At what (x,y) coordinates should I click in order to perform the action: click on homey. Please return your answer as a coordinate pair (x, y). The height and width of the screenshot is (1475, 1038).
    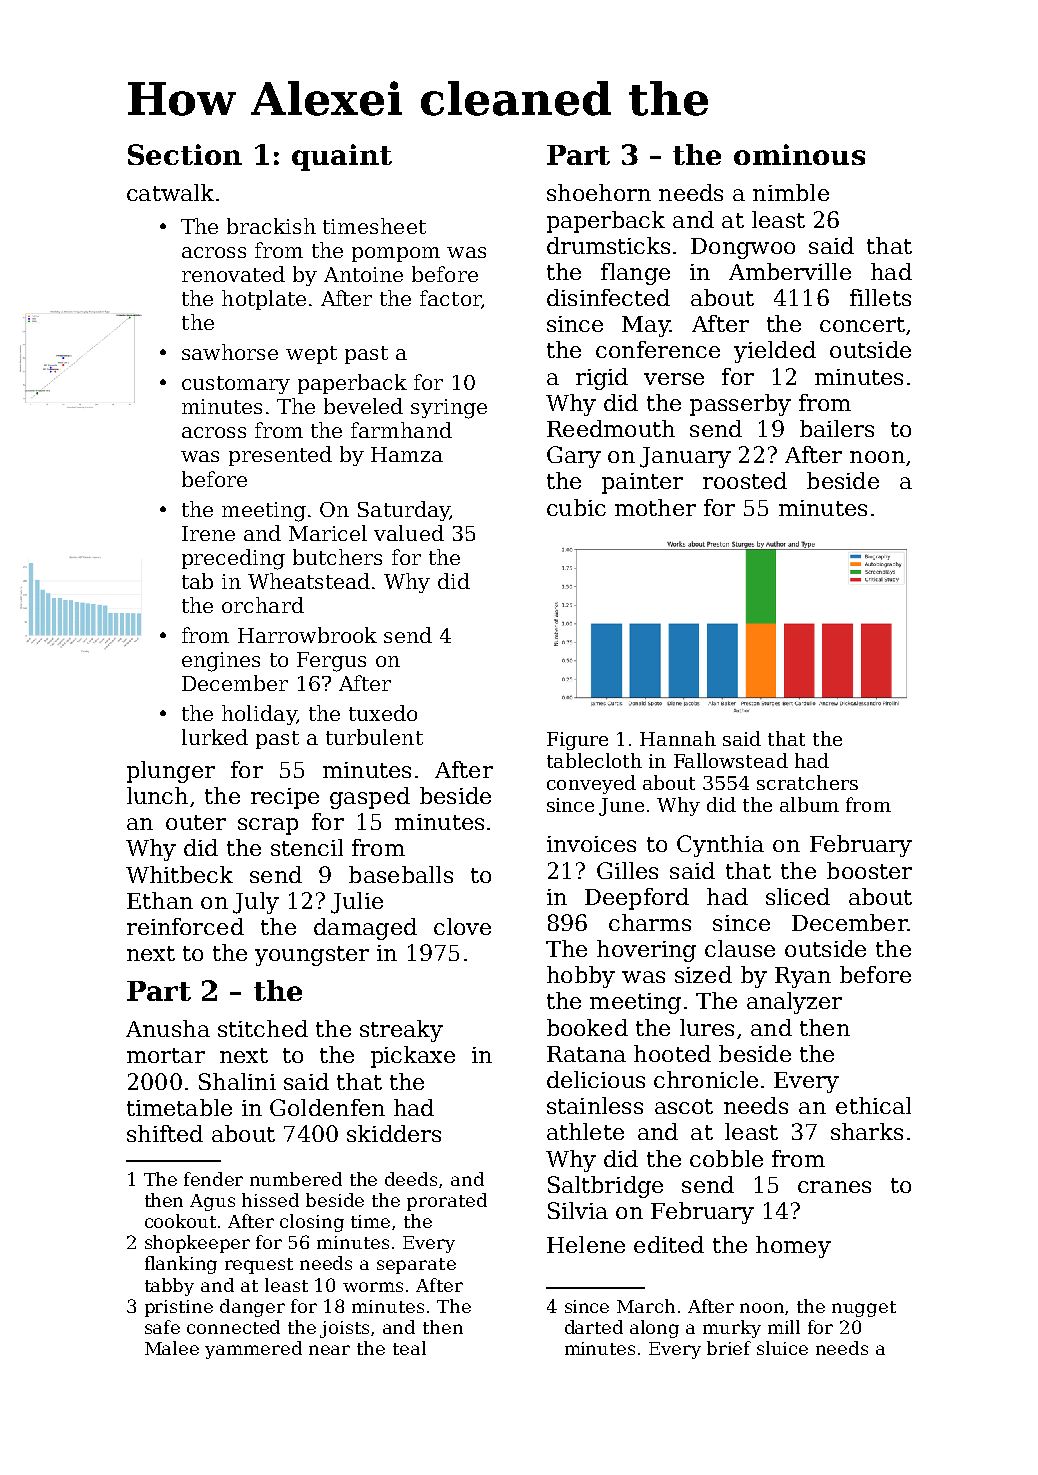
    Looking at the image, I should click on (793, 1247).
